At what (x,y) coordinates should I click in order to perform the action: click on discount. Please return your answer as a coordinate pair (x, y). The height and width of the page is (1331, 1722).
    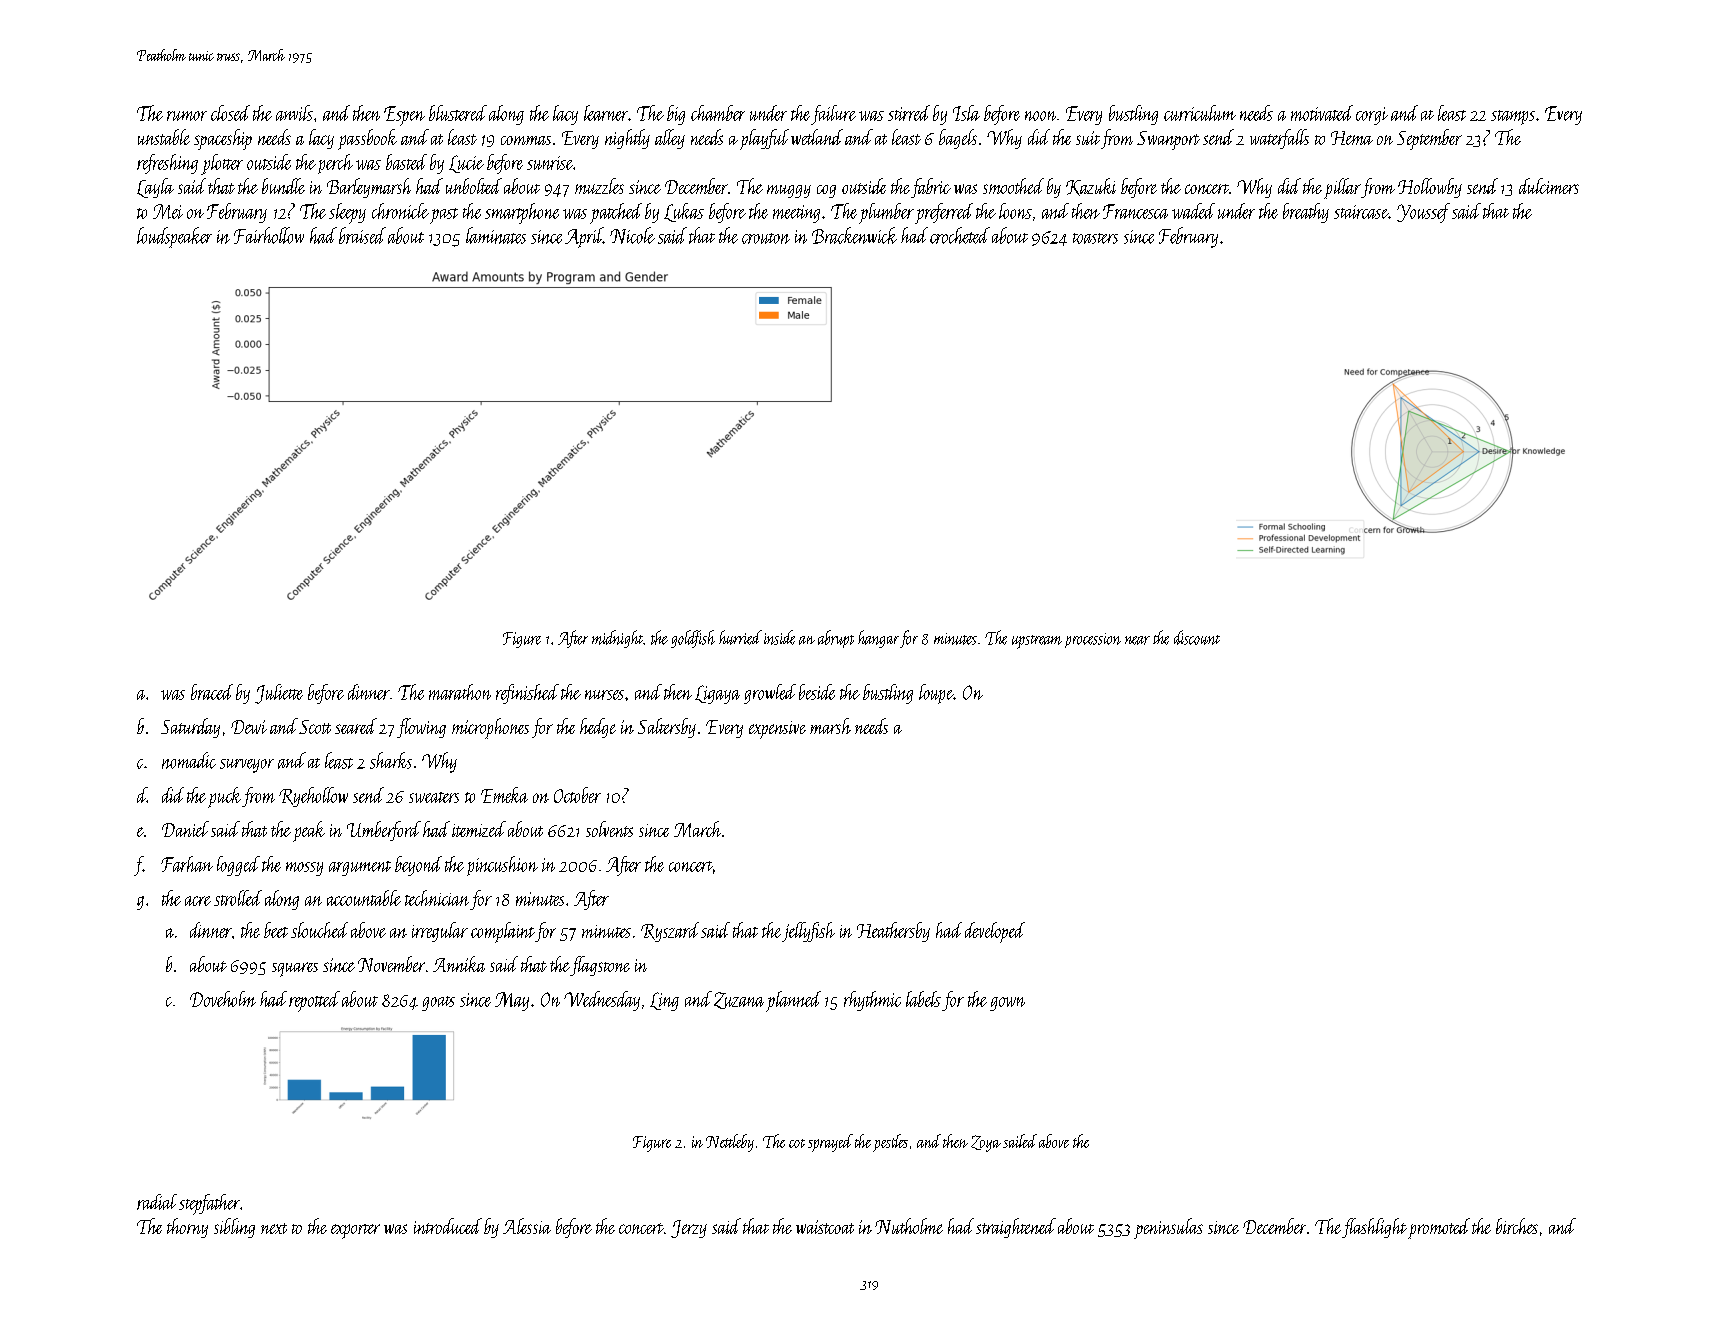
    Looking at the image, I should click on (1197, 637).
